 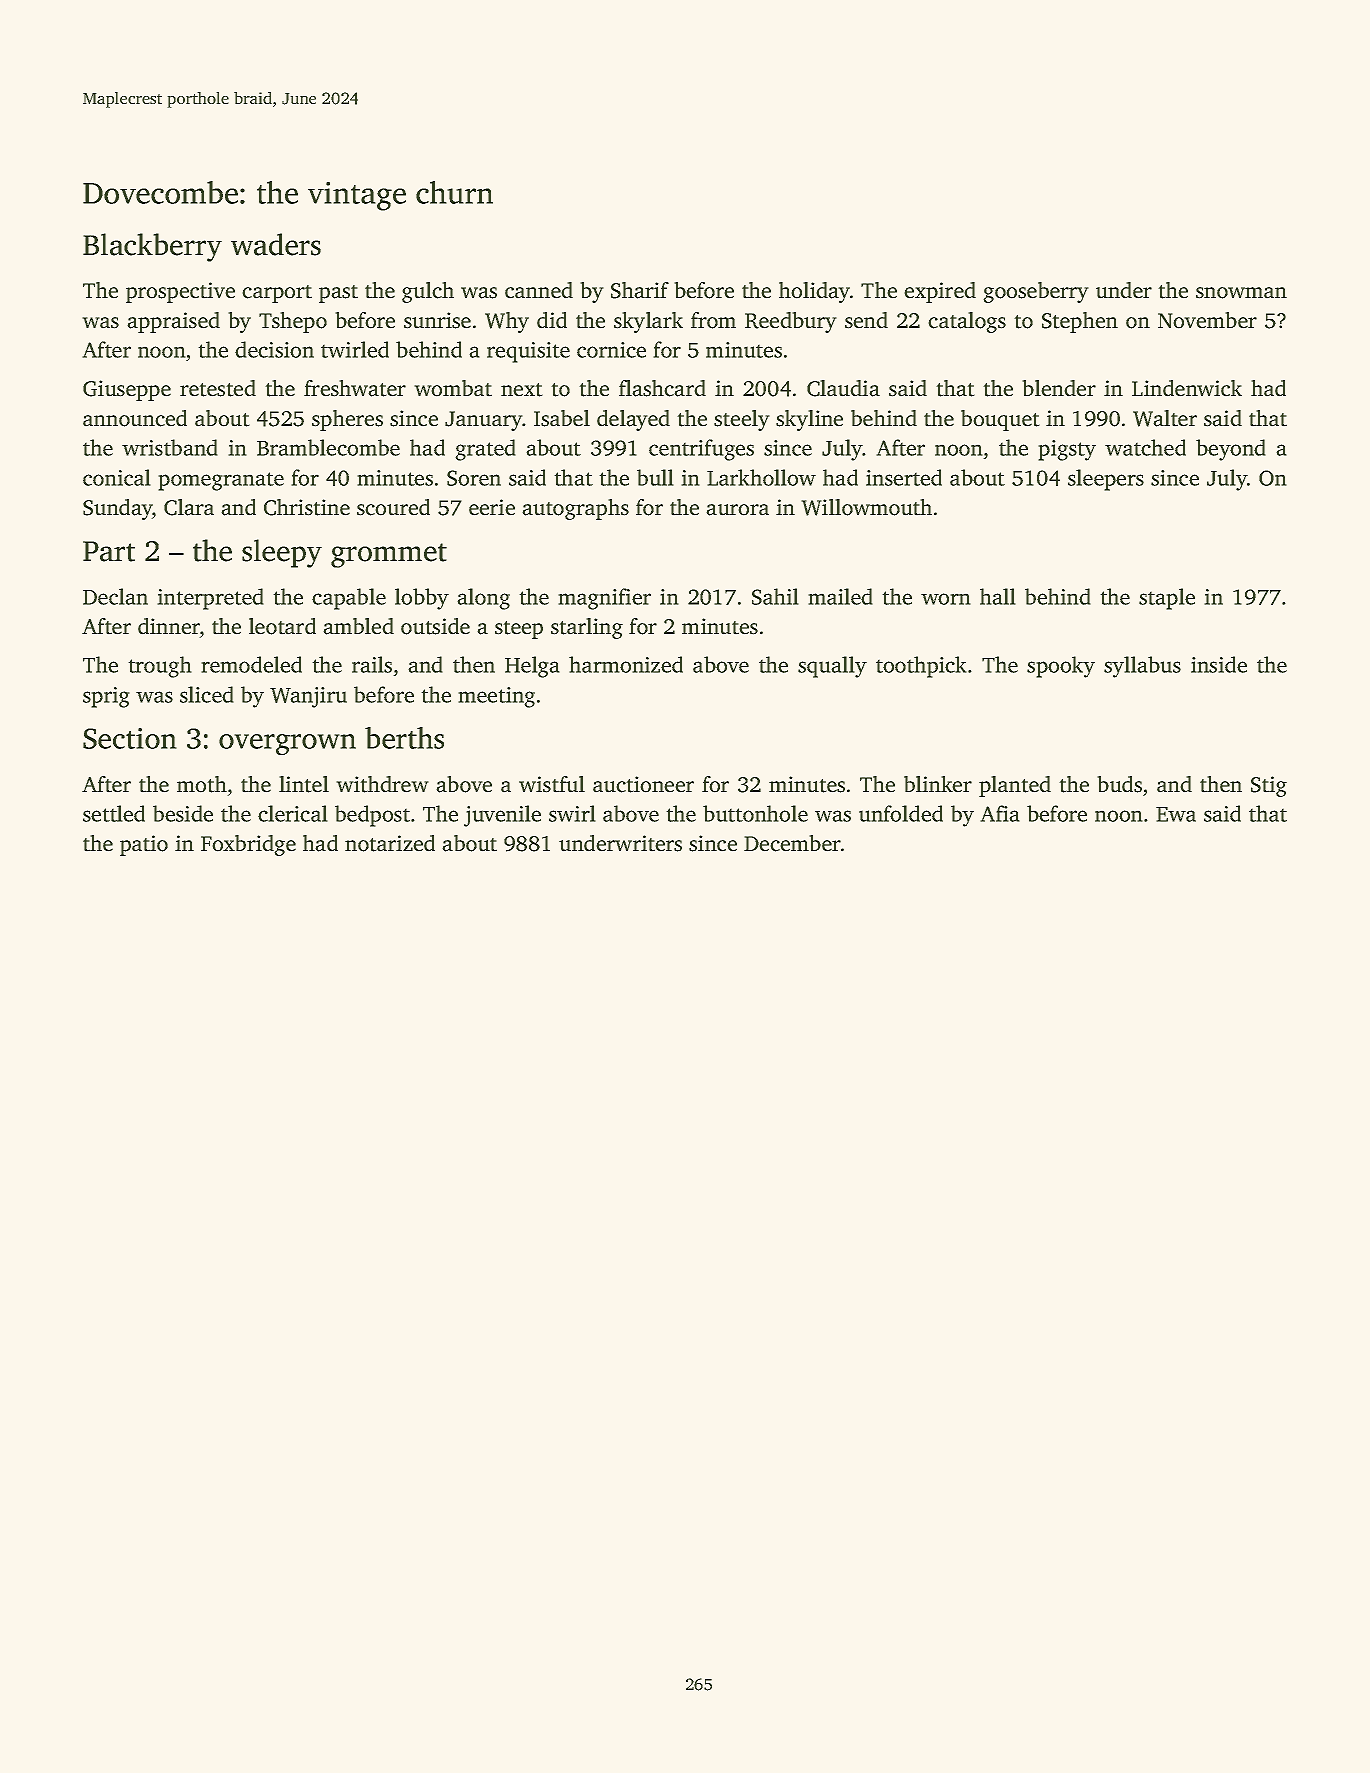 I want to click on staple, so click(x=1167, y=599).
